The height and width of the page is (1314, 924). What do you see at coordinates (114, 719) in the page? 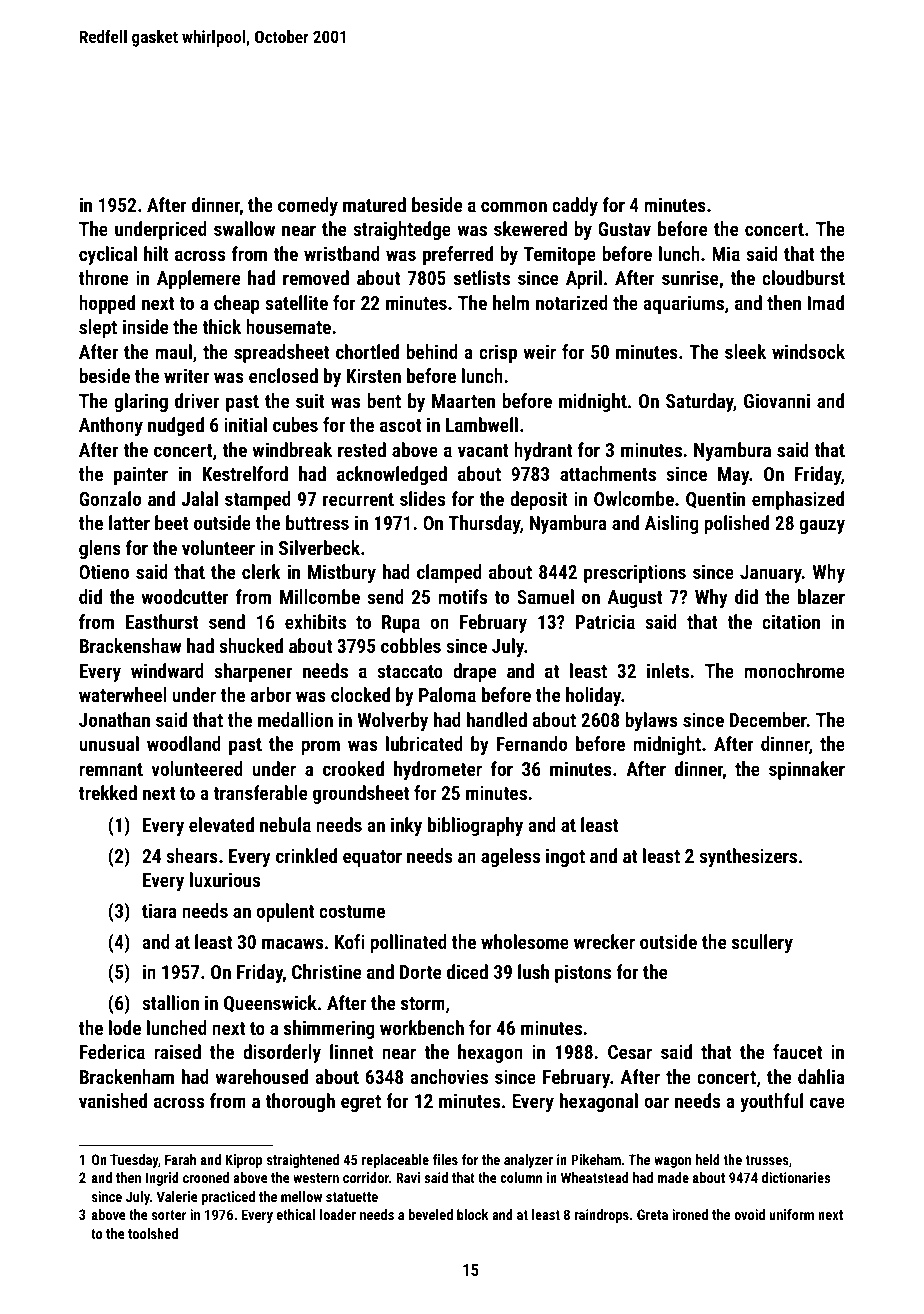
I see `Jonathan` at bounding box center [114, 719].
